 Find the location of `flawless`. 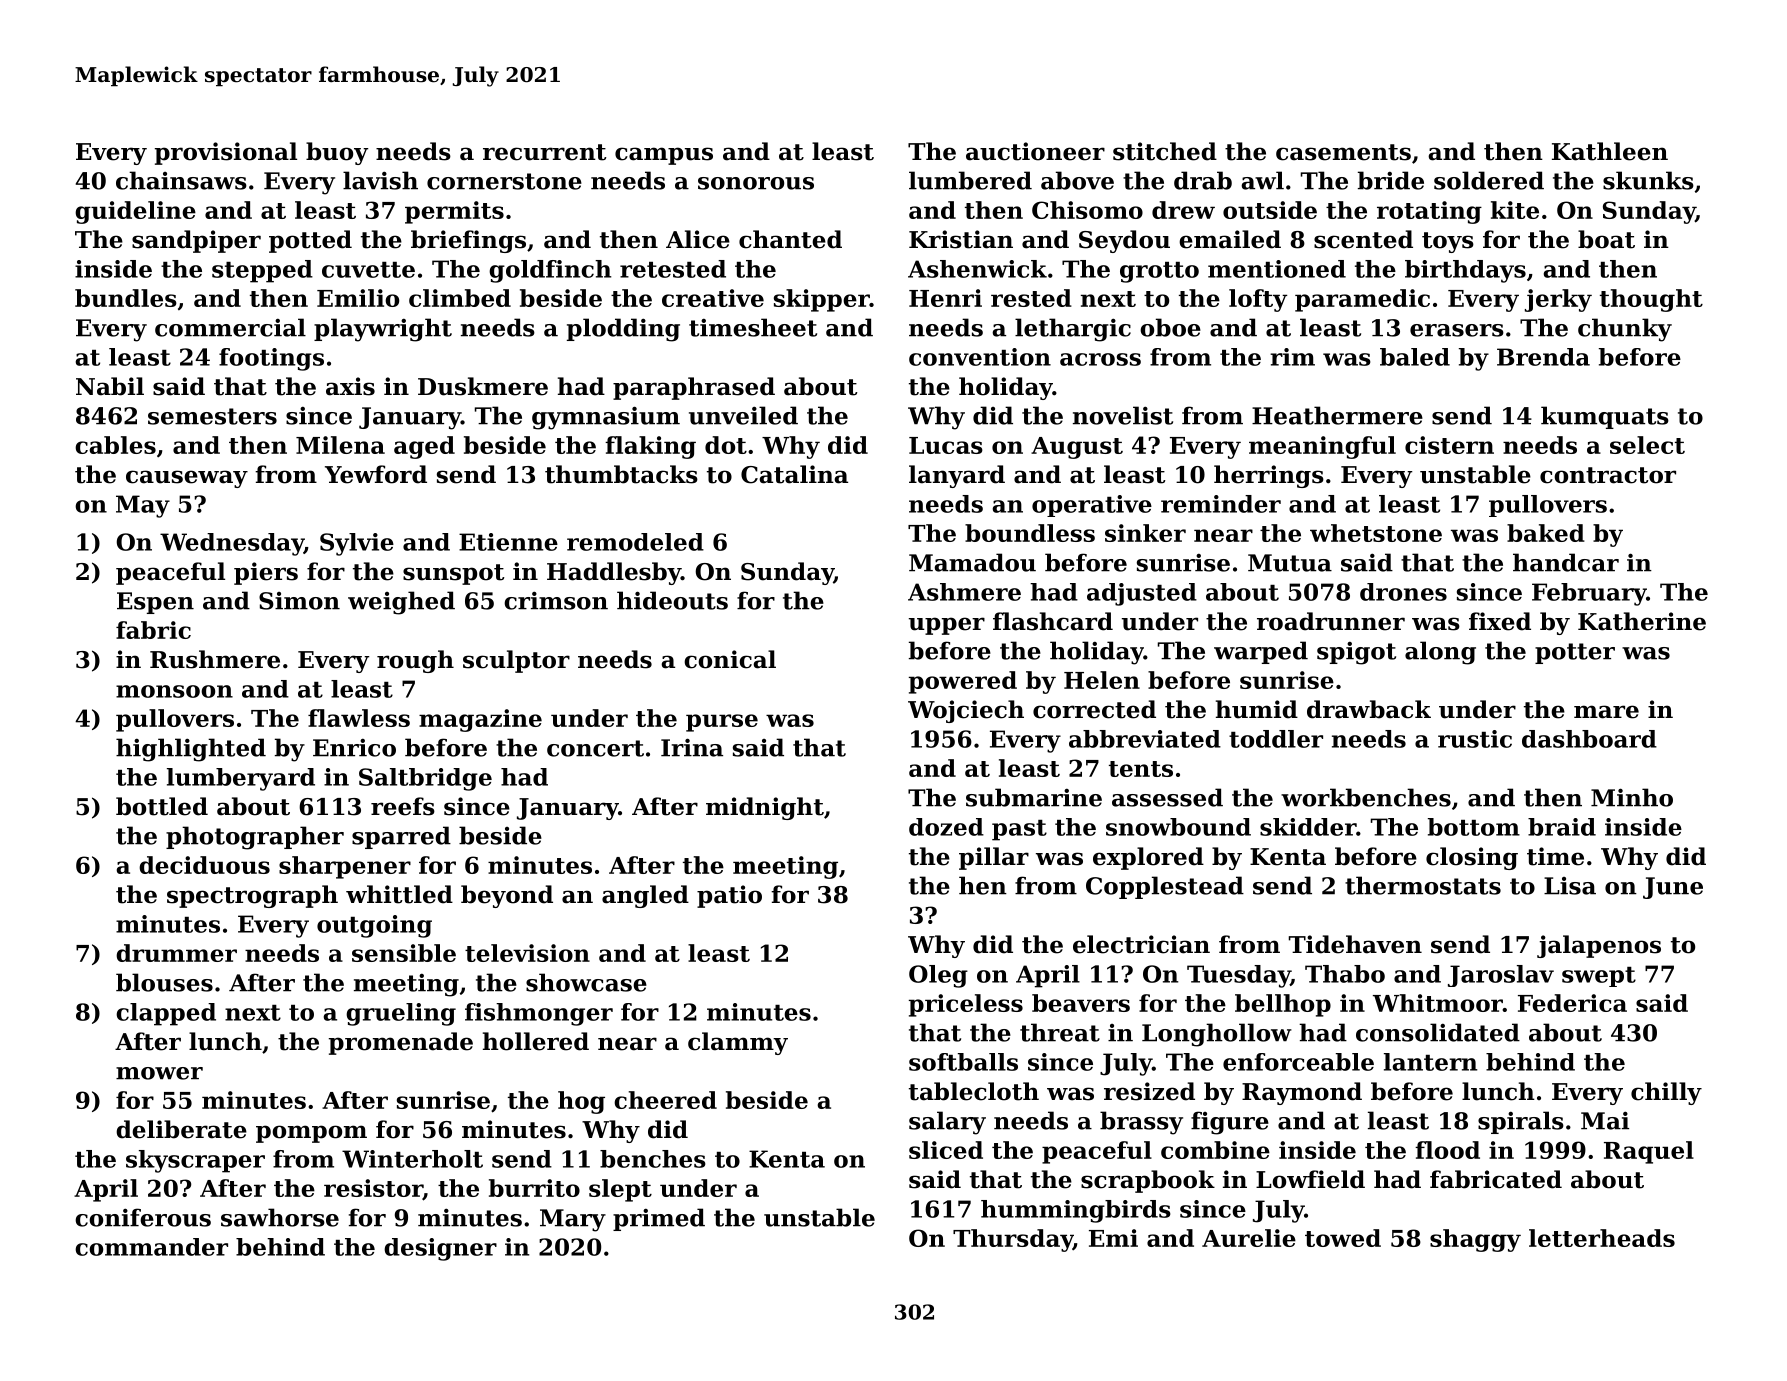

flawless is located at coordinates (359, 718).
